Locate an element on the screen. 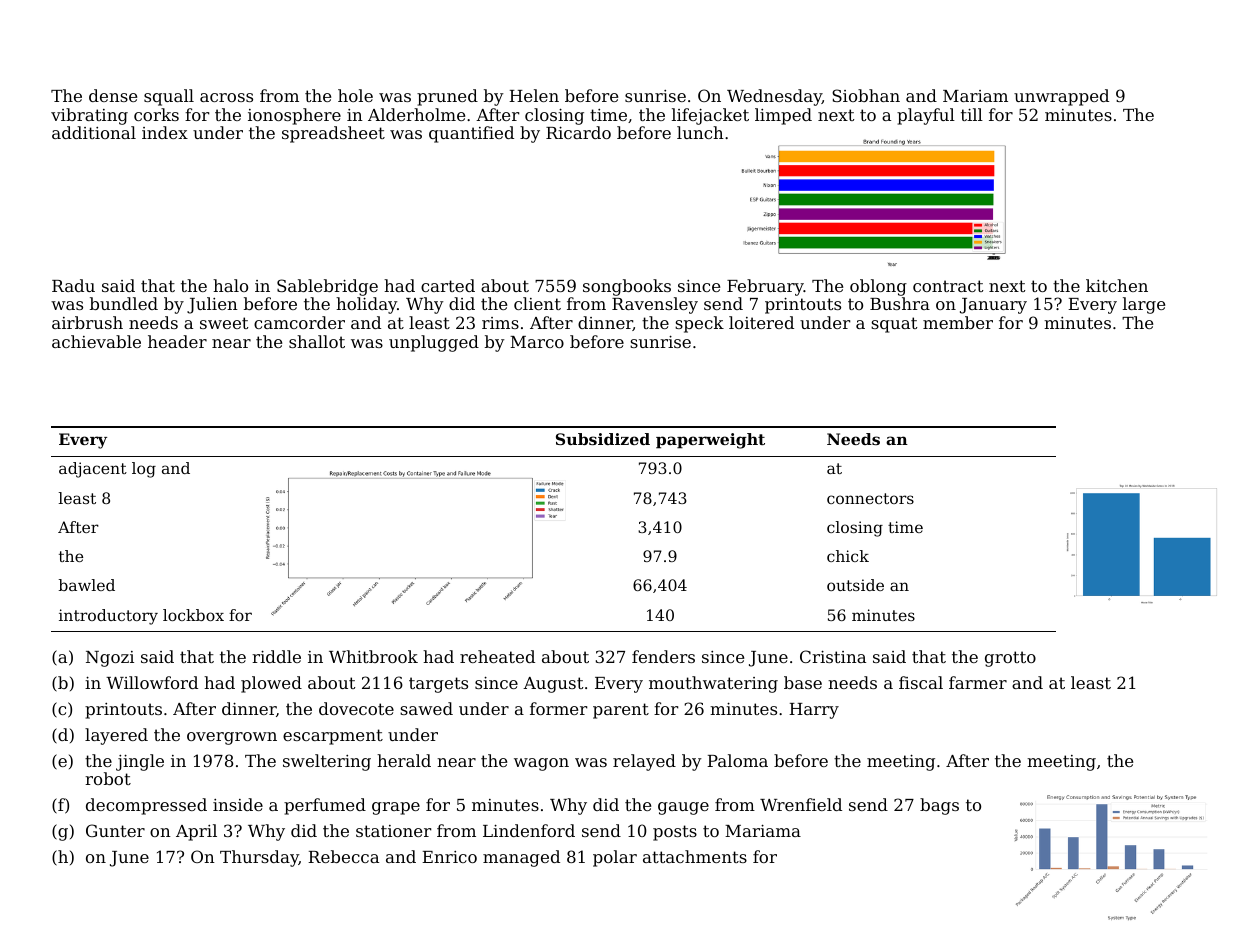  grotto is located at coordinates (1010, 659).
